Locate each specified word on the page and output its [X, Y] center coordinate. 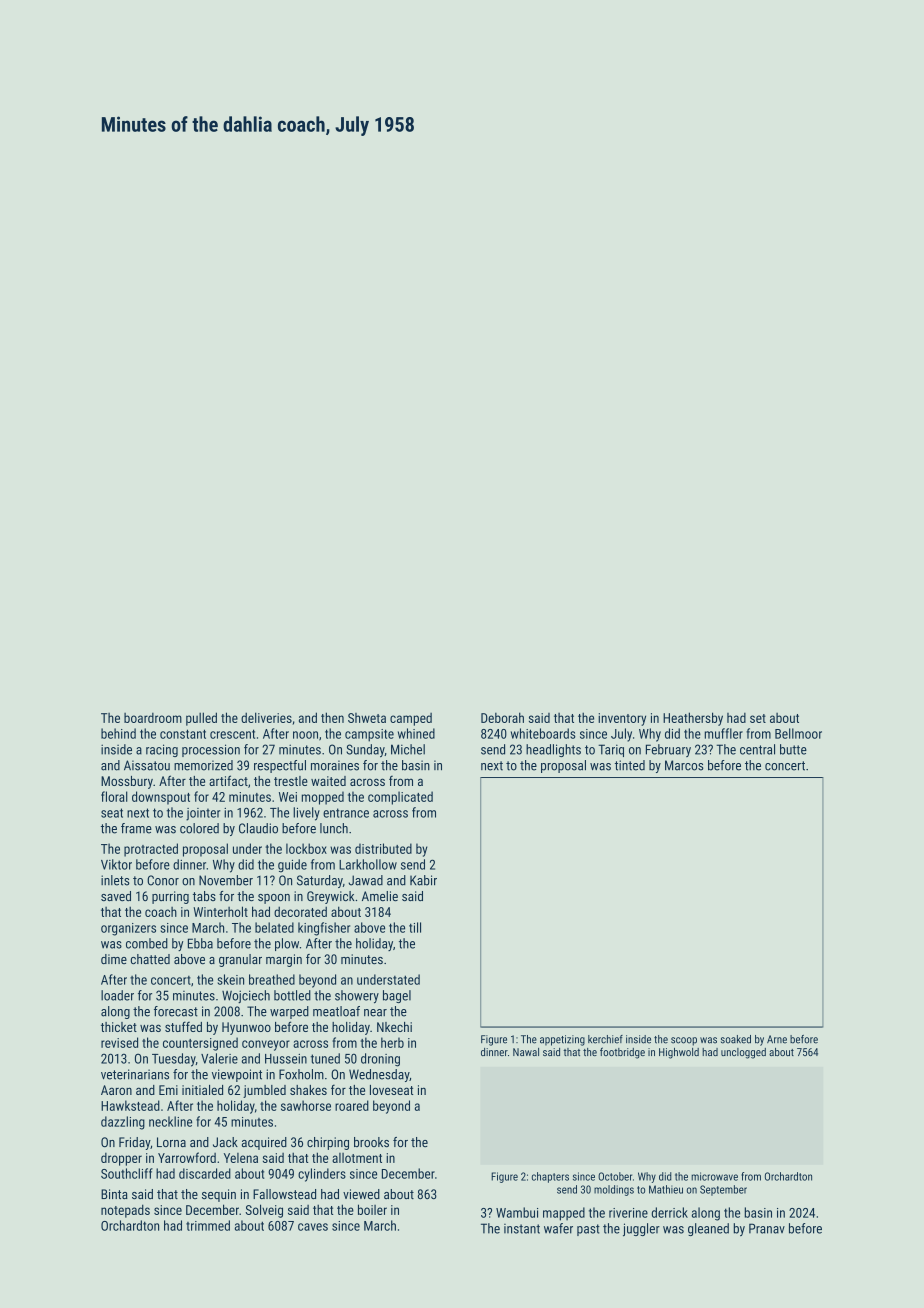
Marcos [684, 765]
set [758, 718]
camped [411, 719]
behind [118, 733]
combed [147, 943]
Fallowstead [284, 1194]
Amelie [380, 896]
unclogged [743, 1053]
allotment [357, 1158]
